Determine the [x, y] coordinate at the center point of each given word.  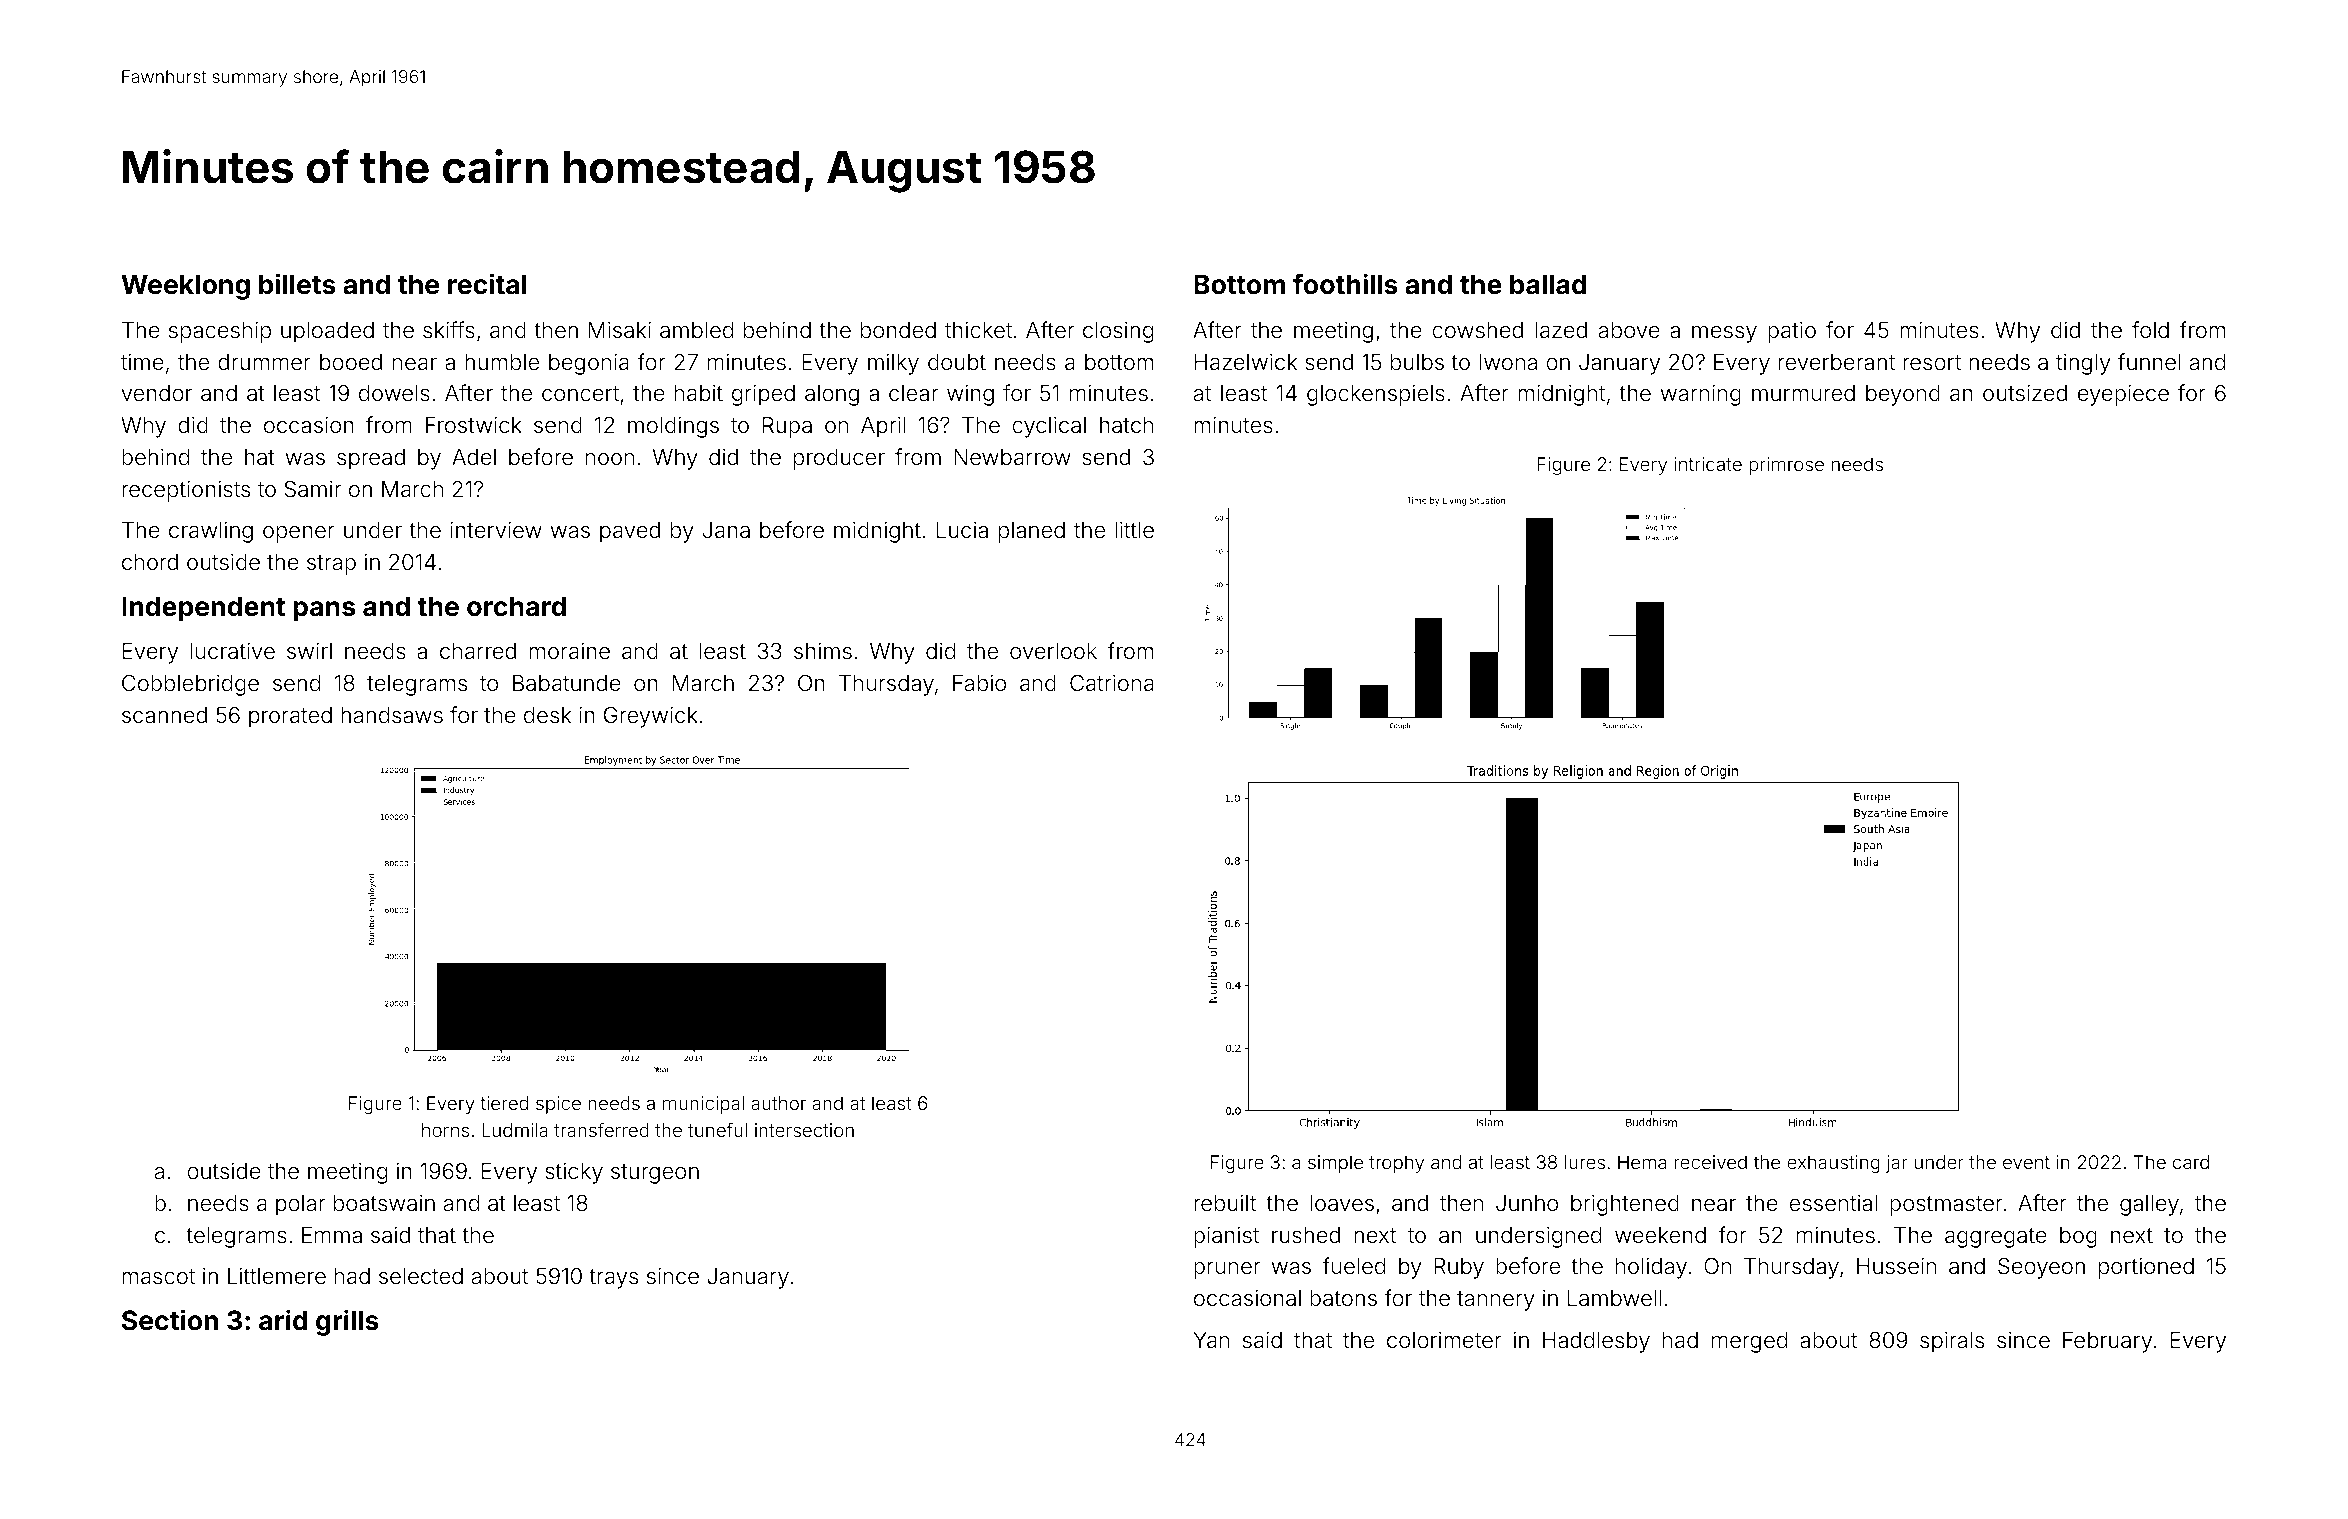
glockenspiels [1376, 395]
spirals [1952, 1342]
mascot [158, 1277]
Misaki [620, 330]
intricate [1708, 464]
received [1711, 1162]
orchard [516, 606]
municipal [703, 1105]
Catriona [1112, 683]
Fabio [979, 683]
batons [1343, 1298]
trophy [1396, 1164]
